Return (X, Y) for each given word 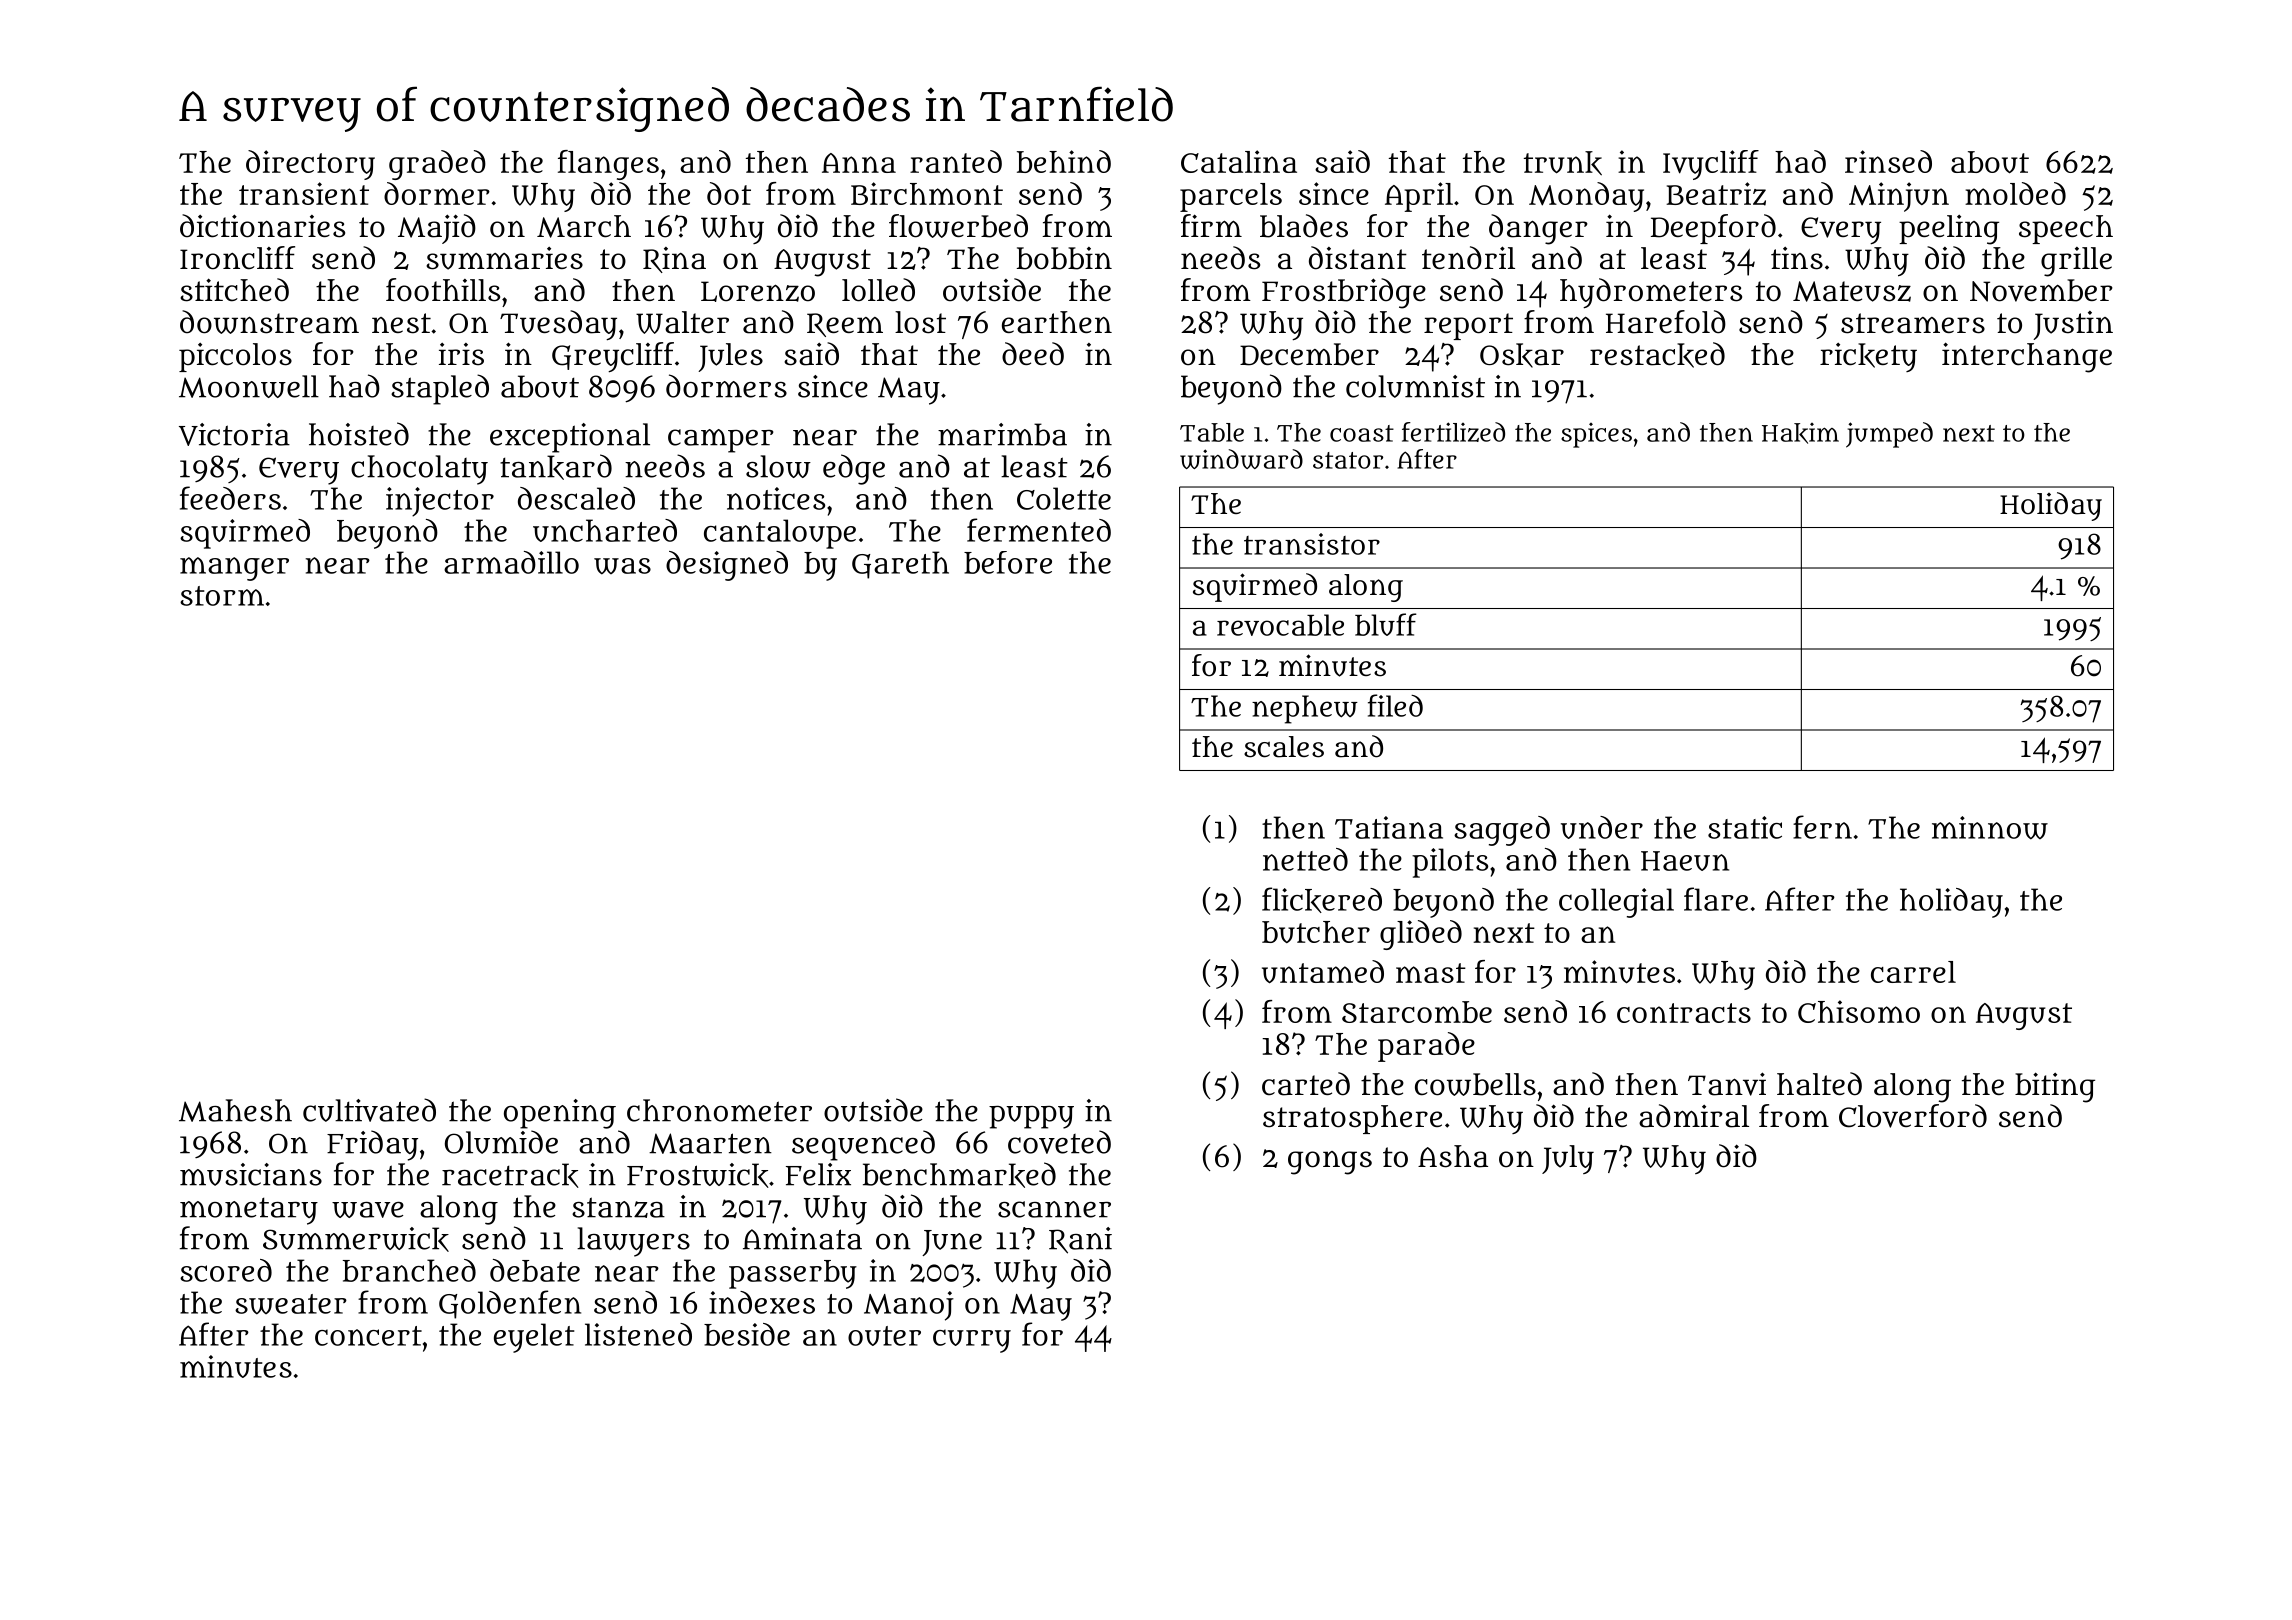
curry (972, 1341)
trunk (1563, 163)
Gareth (900, 565)
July (1568, 1159)
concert (368, 1336)
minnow (1990, 828)
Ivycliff (1711, 165)
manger (234, 569)
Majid (437, 229)
